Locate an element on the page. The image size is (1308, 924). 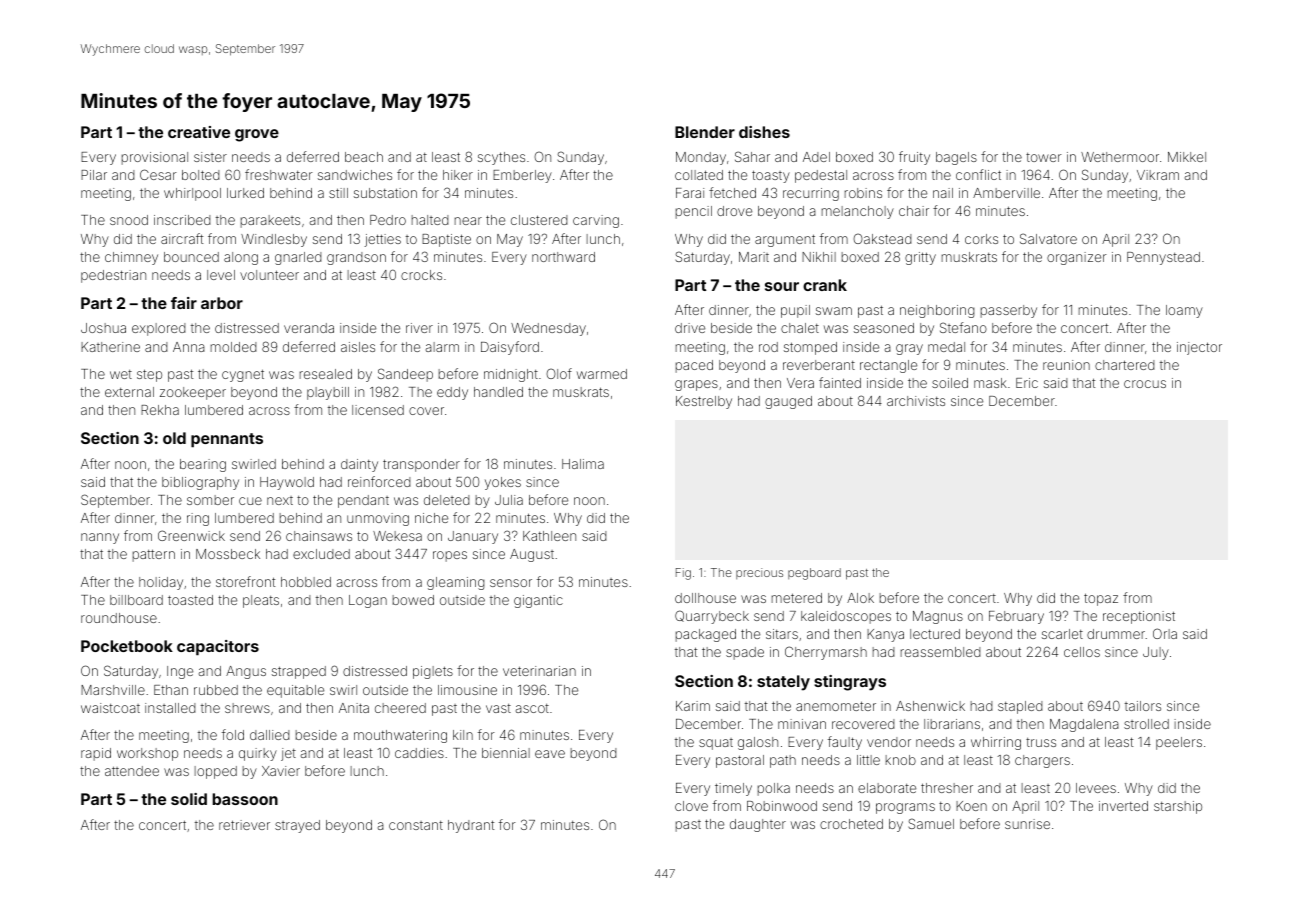
bagels is located at coordinates (956, 158).
